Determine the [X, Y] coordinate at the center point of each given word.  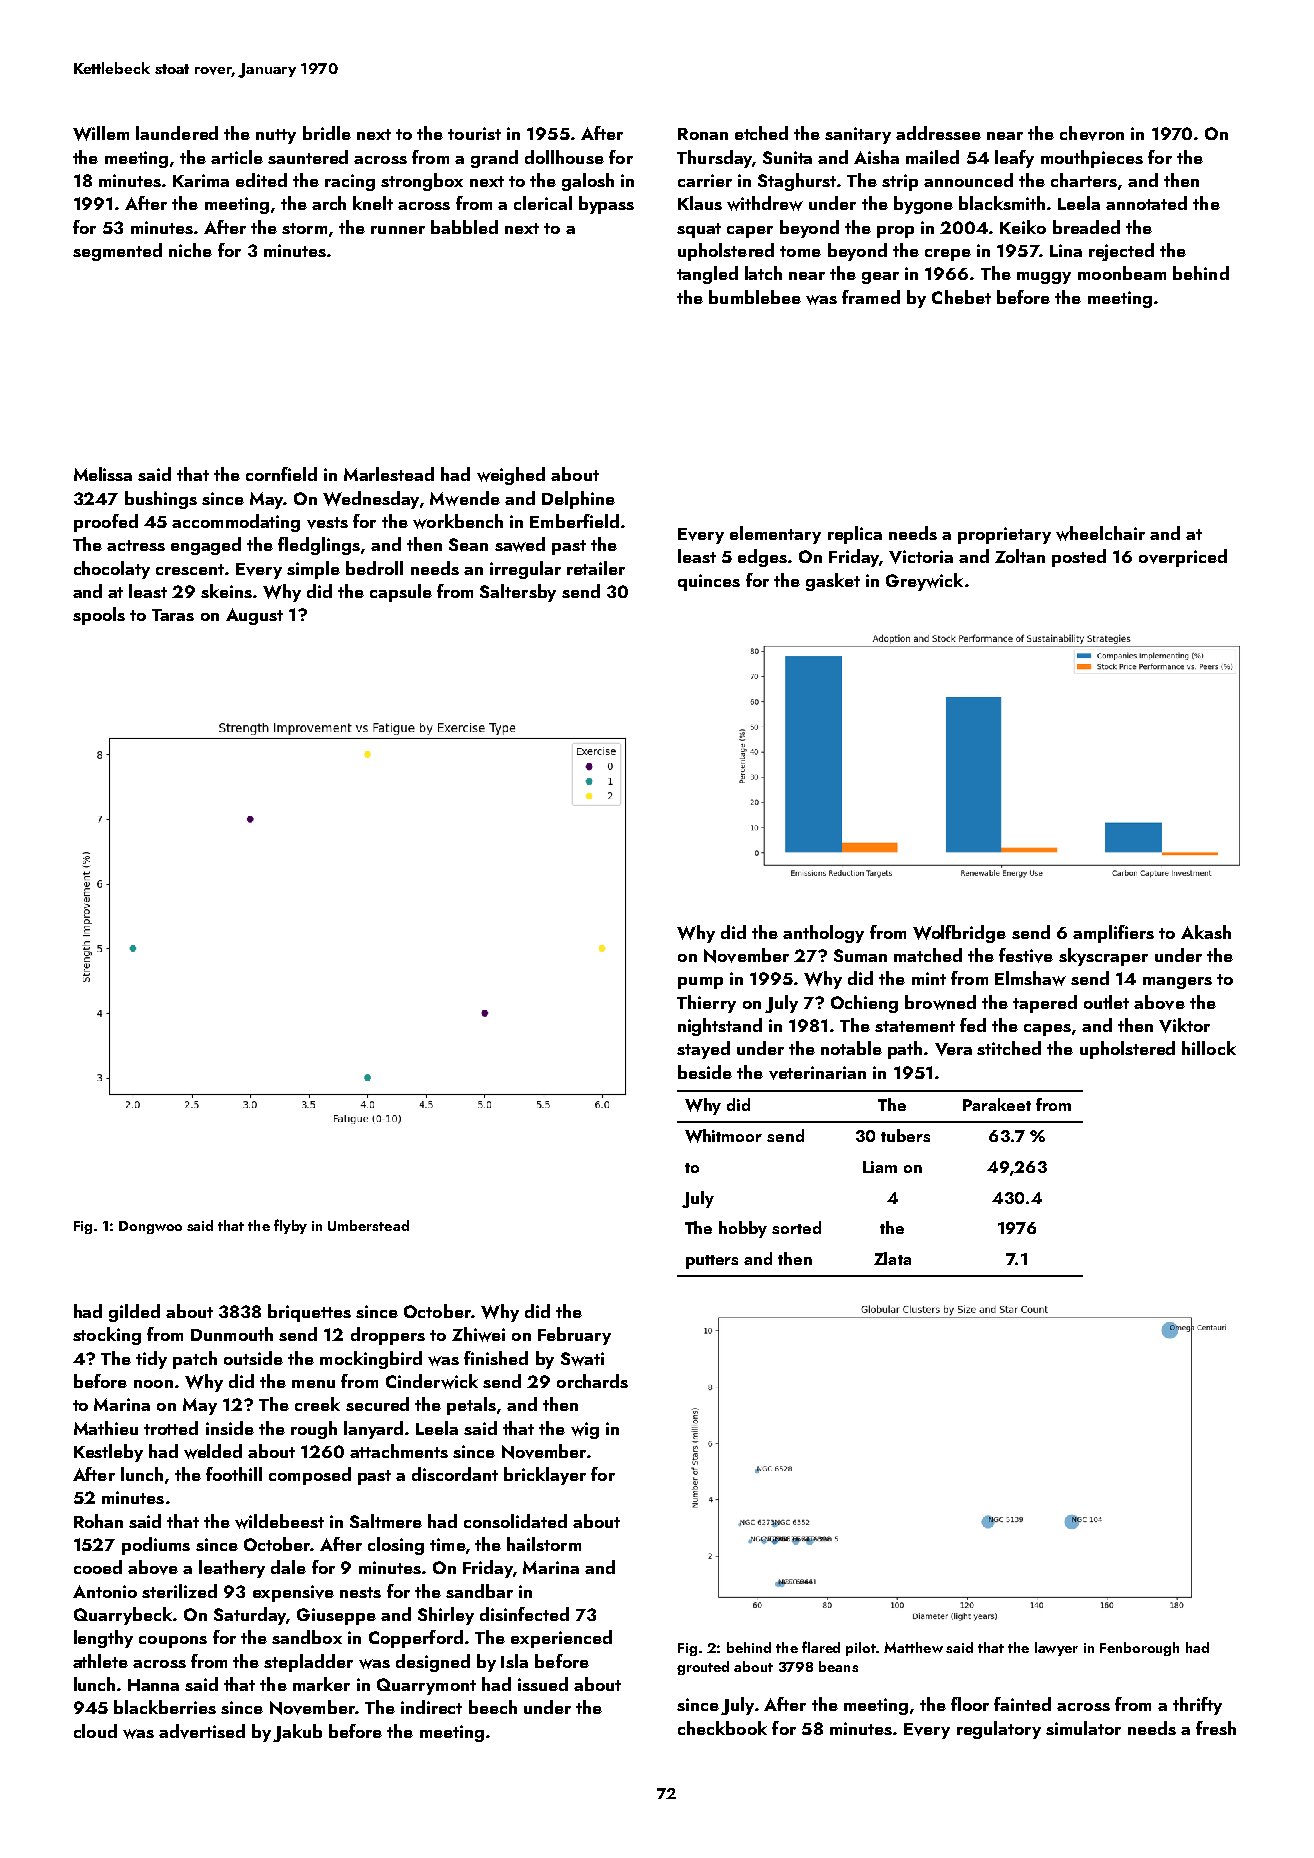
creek [317, 1404]
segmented [117, 252]
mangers [1177, 983]
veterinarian [817, 1073]
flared [821, 1647]
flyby [290, 1226]
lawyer [1056, 1649]
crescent [190, 569]
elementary [775, 535]
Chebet [961, 297]
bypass [606, 205]
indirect [431, 1707]
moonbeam [1122, 273]
